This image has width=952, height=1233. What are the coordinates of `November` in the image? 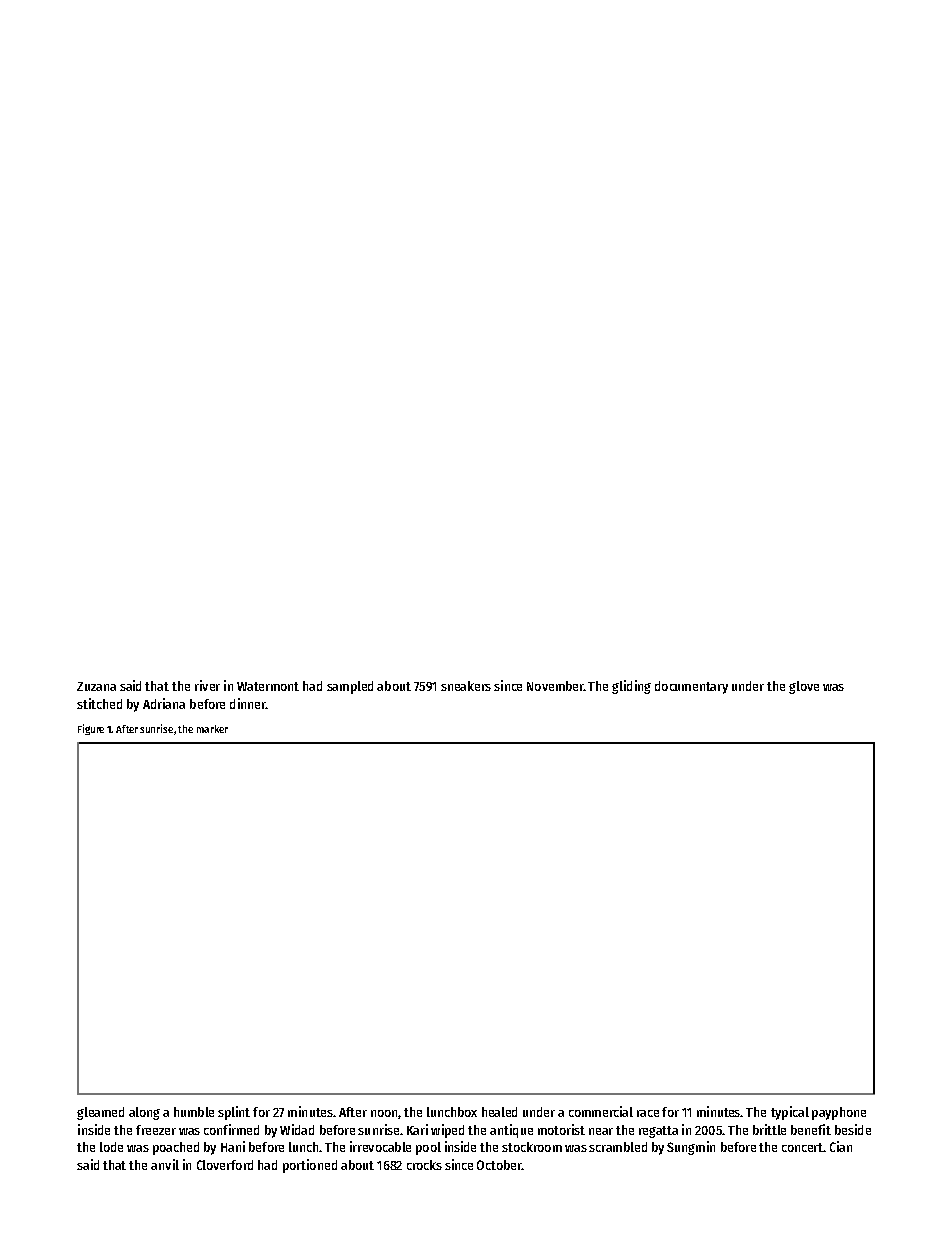 It's located at (555, 686).
